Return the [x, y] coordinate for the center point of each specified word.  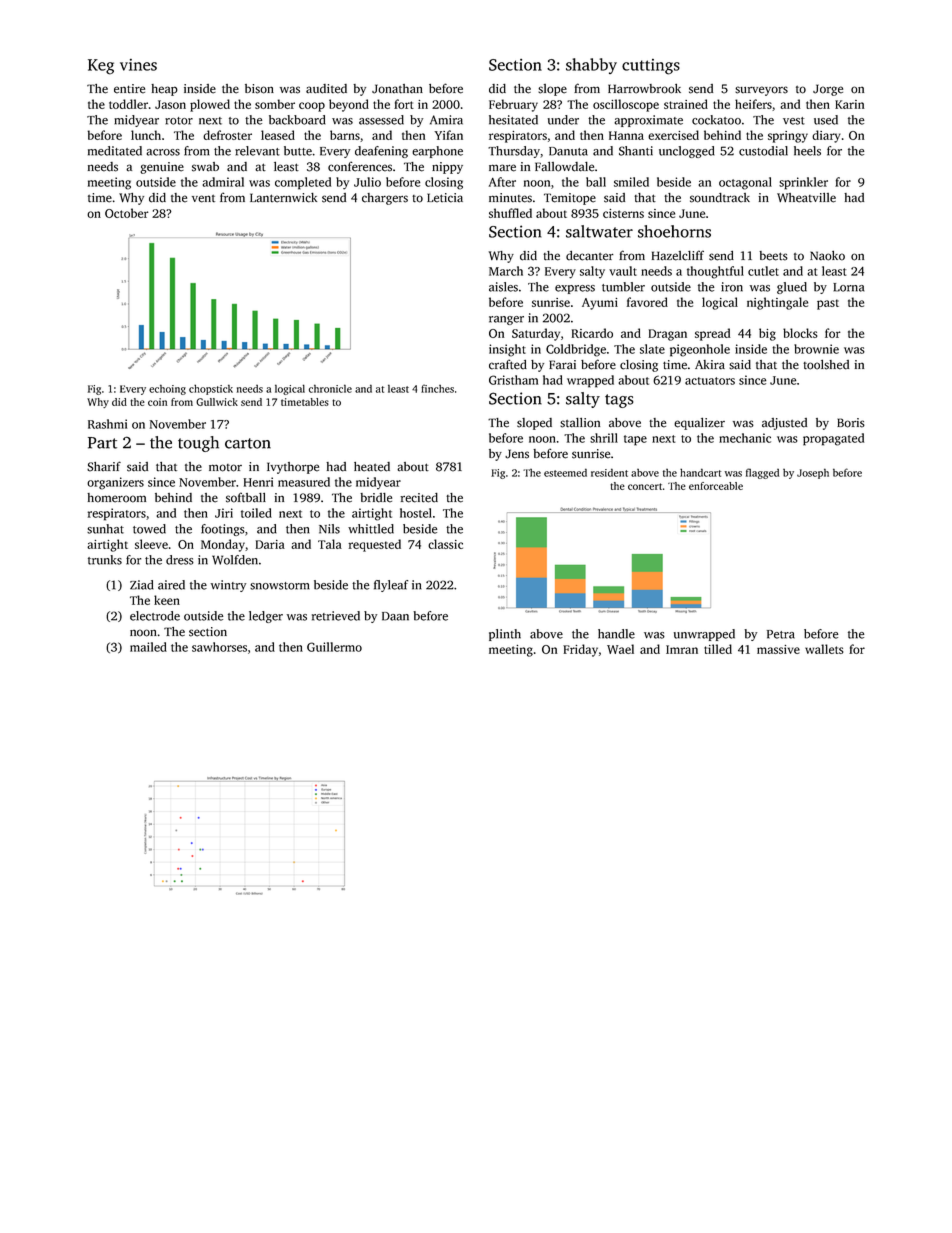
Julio [367, 182]
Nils [329, 529]
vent [203, 199]
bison [259, 89]
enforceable [716, 486]
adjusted [784, 424]
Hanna [626, 135]
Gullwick [217, 402]
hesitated [513, 120]
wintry [228, 586]
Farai [562, 365]
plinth [505, 635]
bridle [376, 498]
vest [794, 121]
